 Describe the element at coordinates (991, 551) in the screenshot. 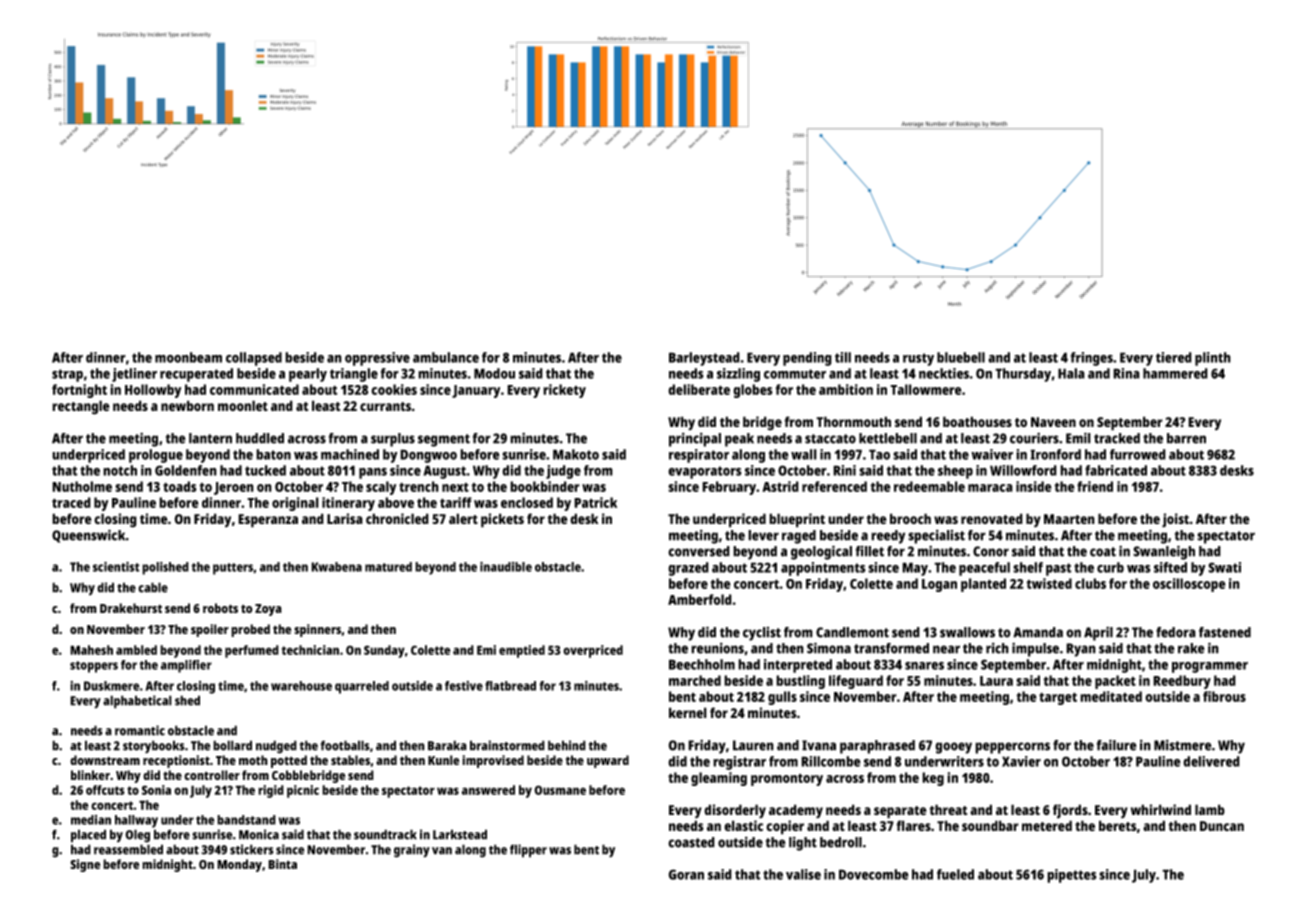

I see `Conor` at that location.
